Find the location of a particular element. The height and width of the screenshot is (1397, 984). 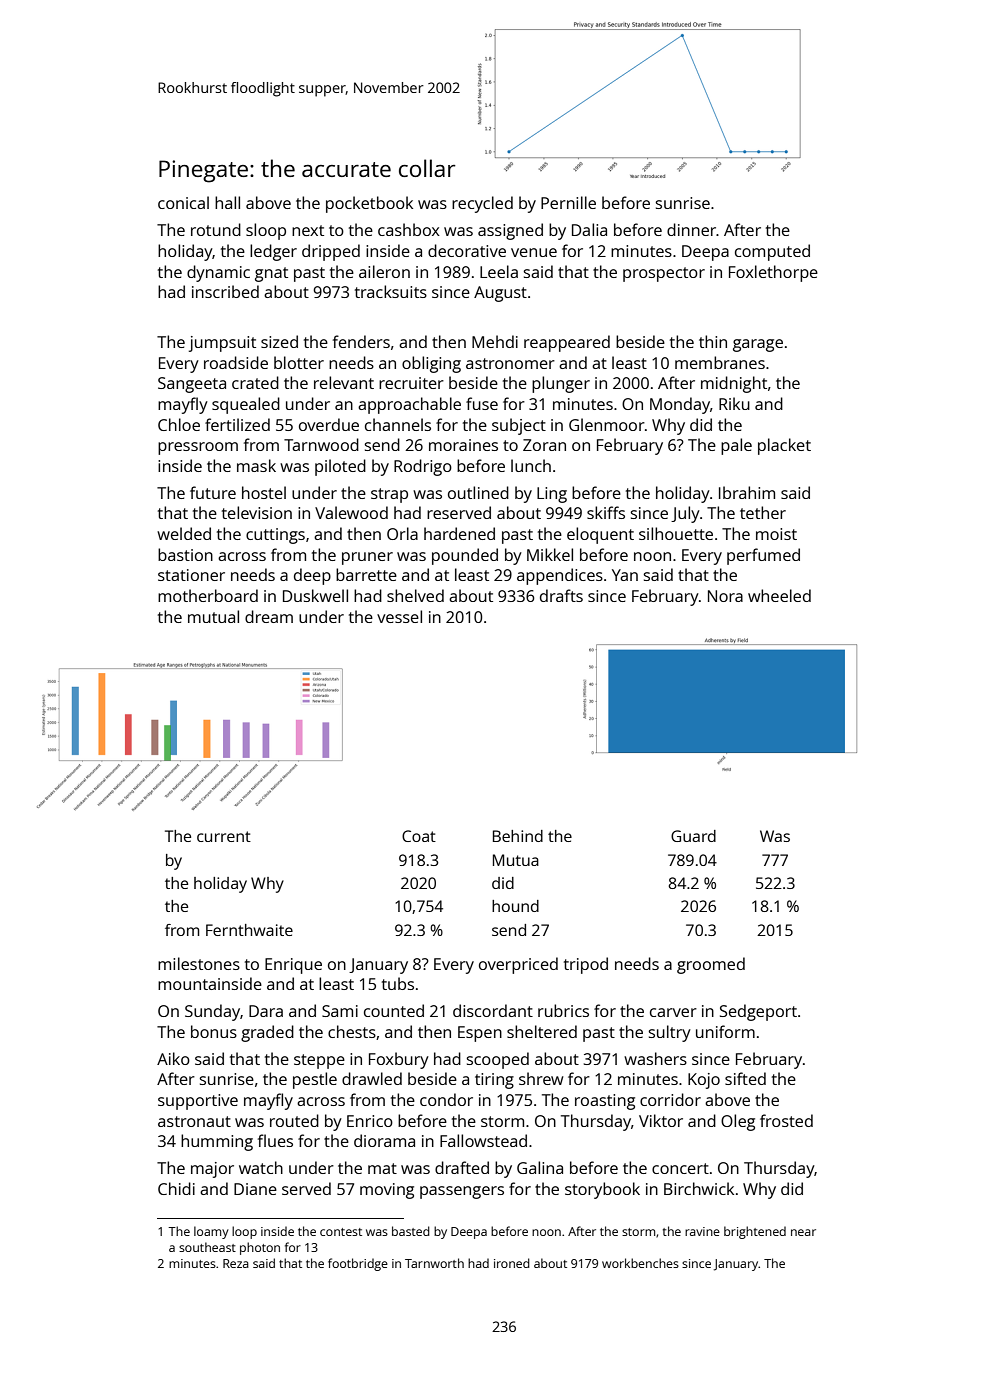

hardened is located at coordinates (459, 533).
